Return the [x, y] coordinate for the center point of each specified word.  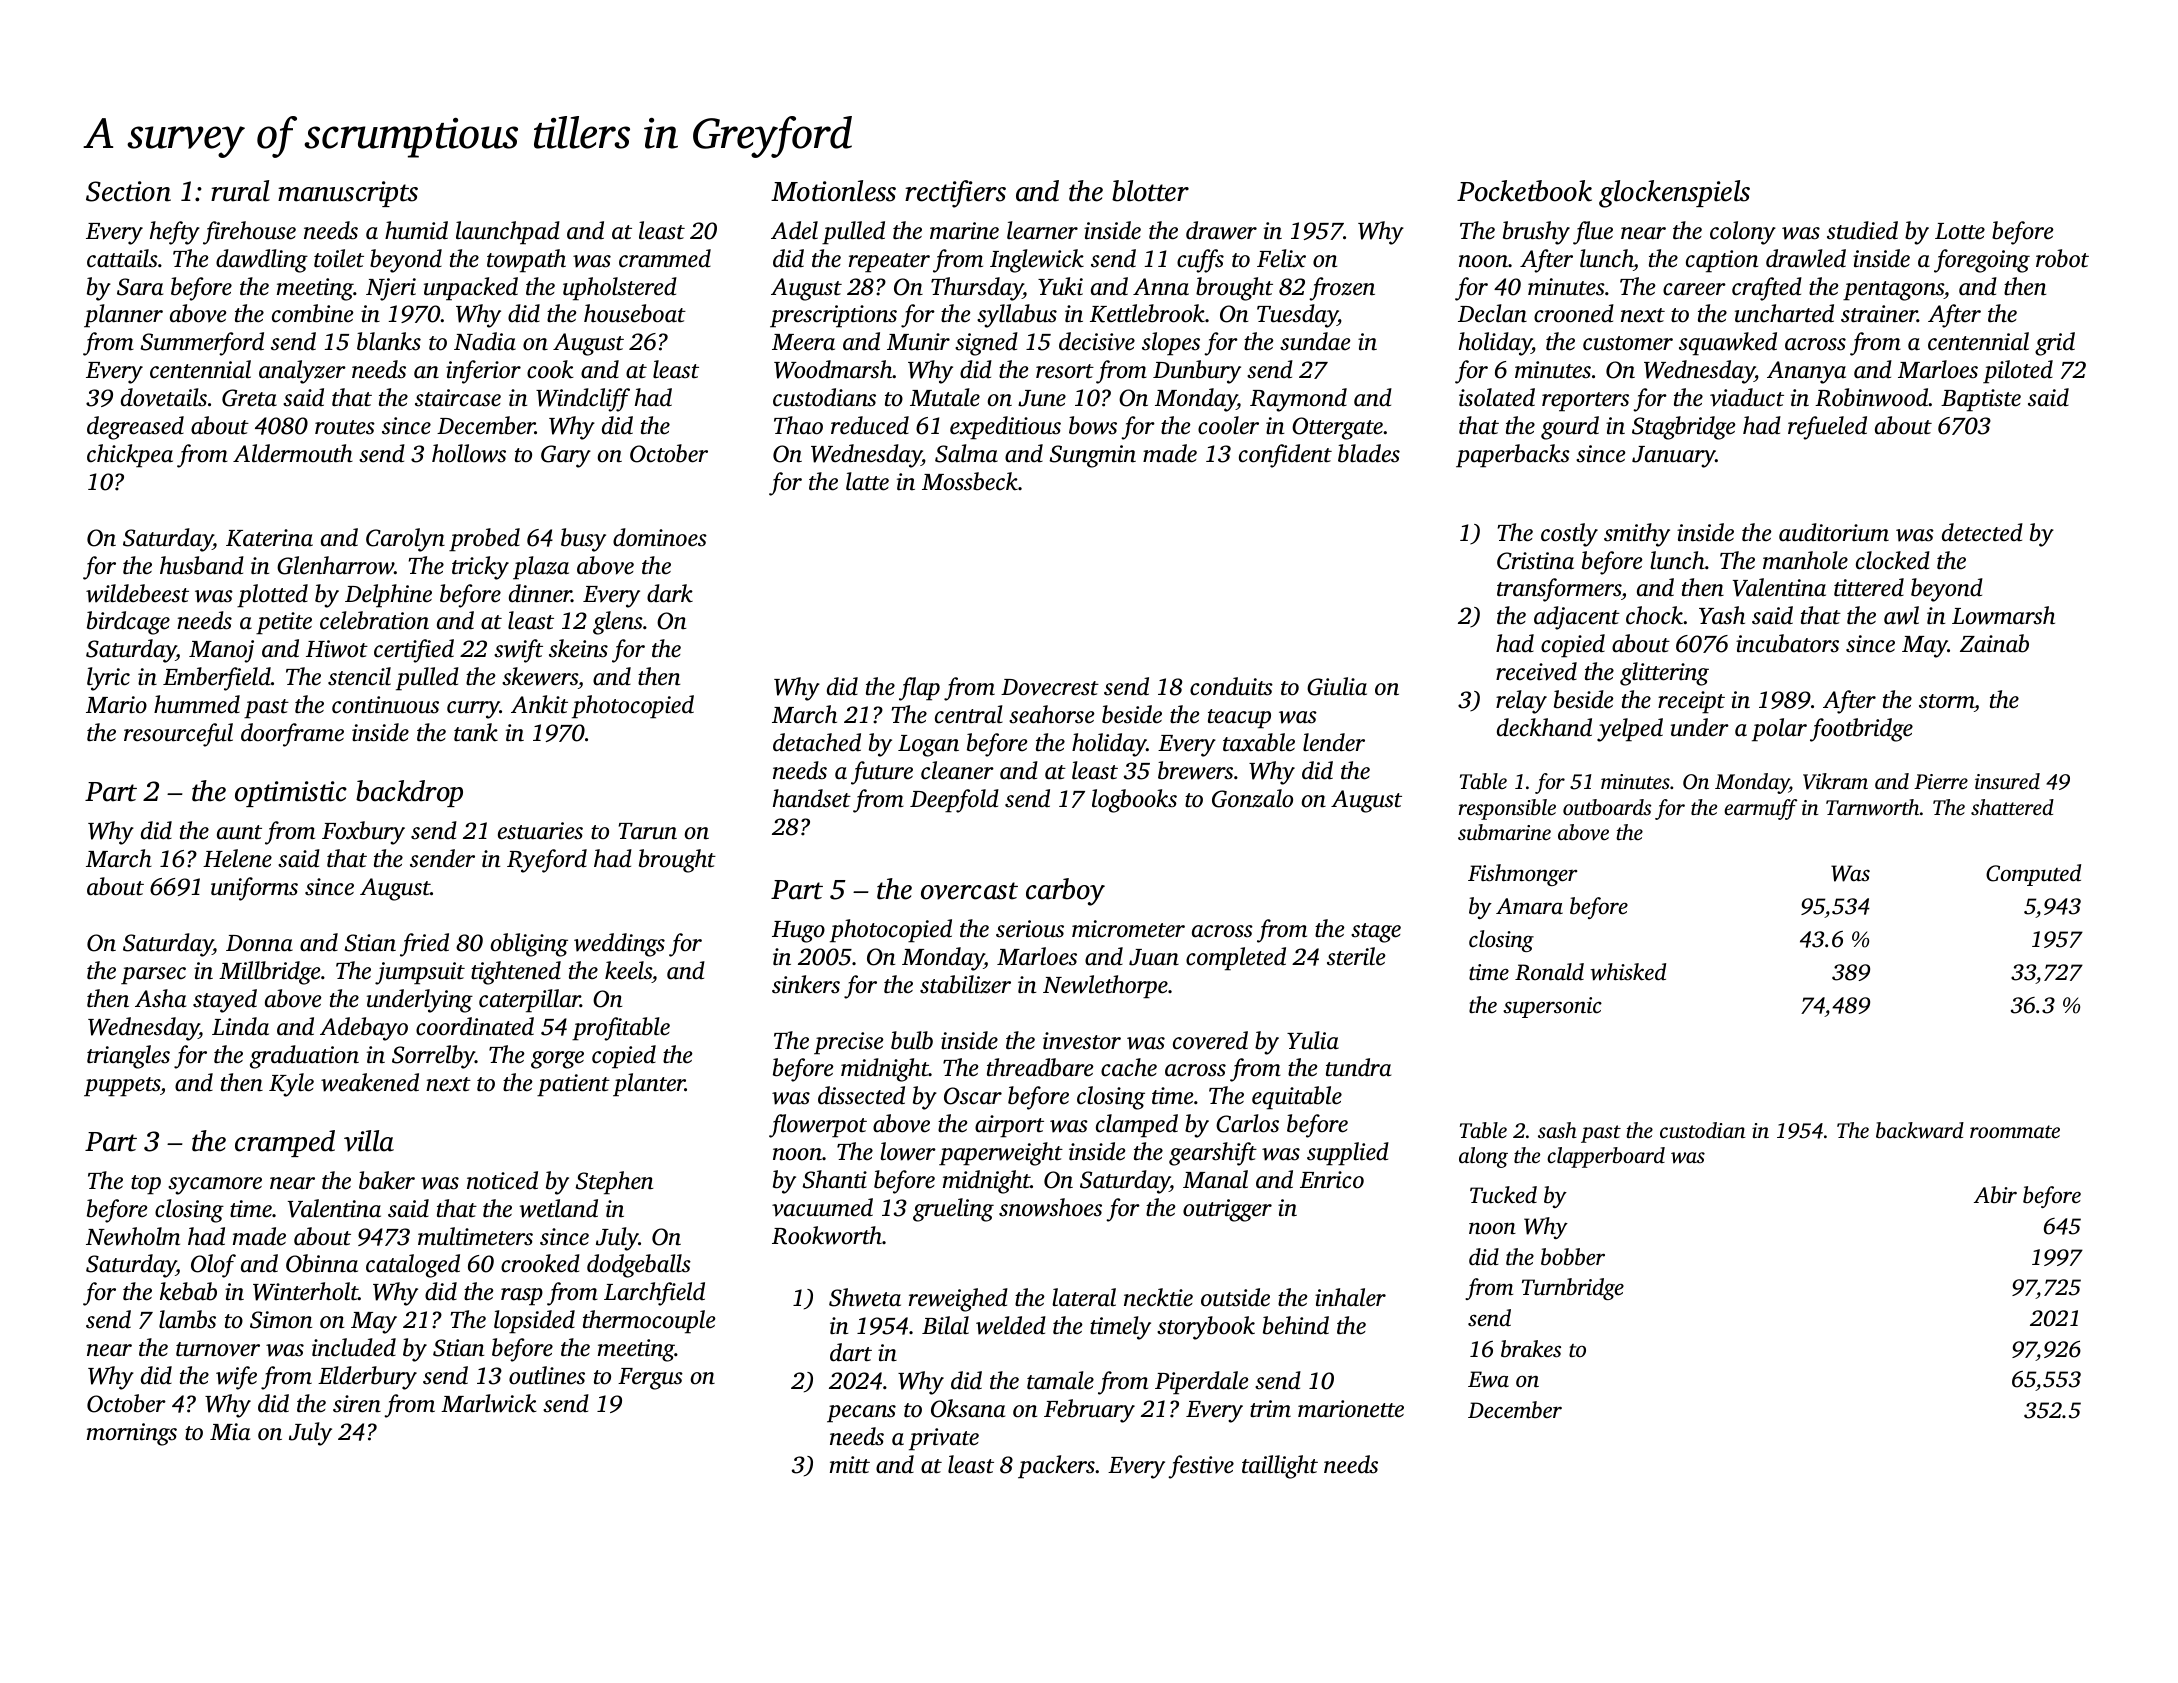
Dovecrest [1050, 687]
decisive [1097, 341]
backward [1920, 1130]
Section [128, 191]
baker [387, 1180]
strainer [1879, 314]
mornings [132, 1434]
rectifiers [955, 194]
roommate [2015, 1131]
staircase [458, 398]
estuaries [540, 831]
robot [2062, 258]
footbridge [1861, 730]
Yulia [1313, 1040]
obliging [529, 945]
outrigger [1227, 1210]
